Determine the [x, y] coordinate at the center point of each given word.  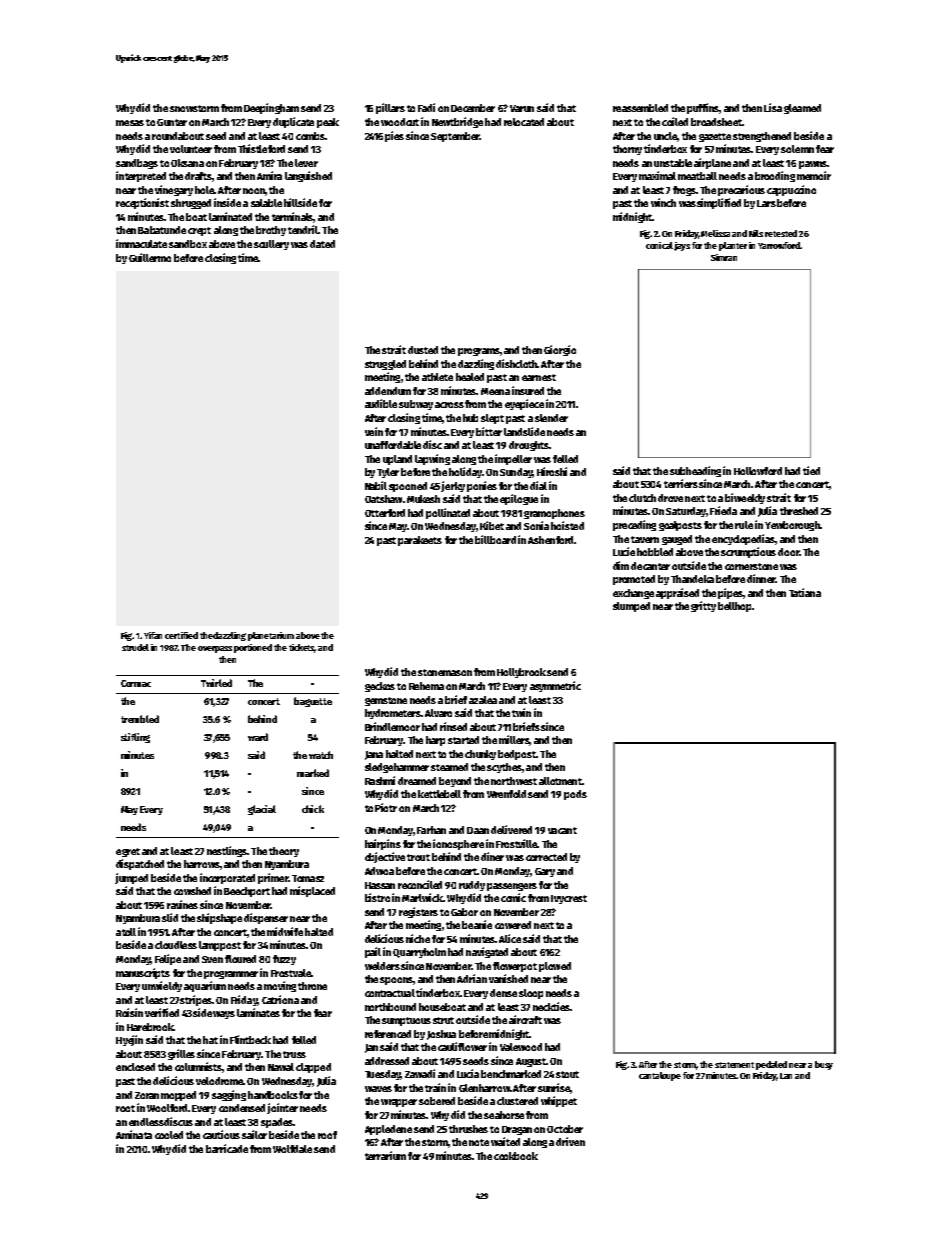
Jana [374, 755]
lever [306, 163]
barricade [227, 1148]
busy [824, 1065]
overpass [215, 649]
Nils [756, 233]
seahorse [504, 1115]
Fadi [426, 107]
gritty [703, 606]
